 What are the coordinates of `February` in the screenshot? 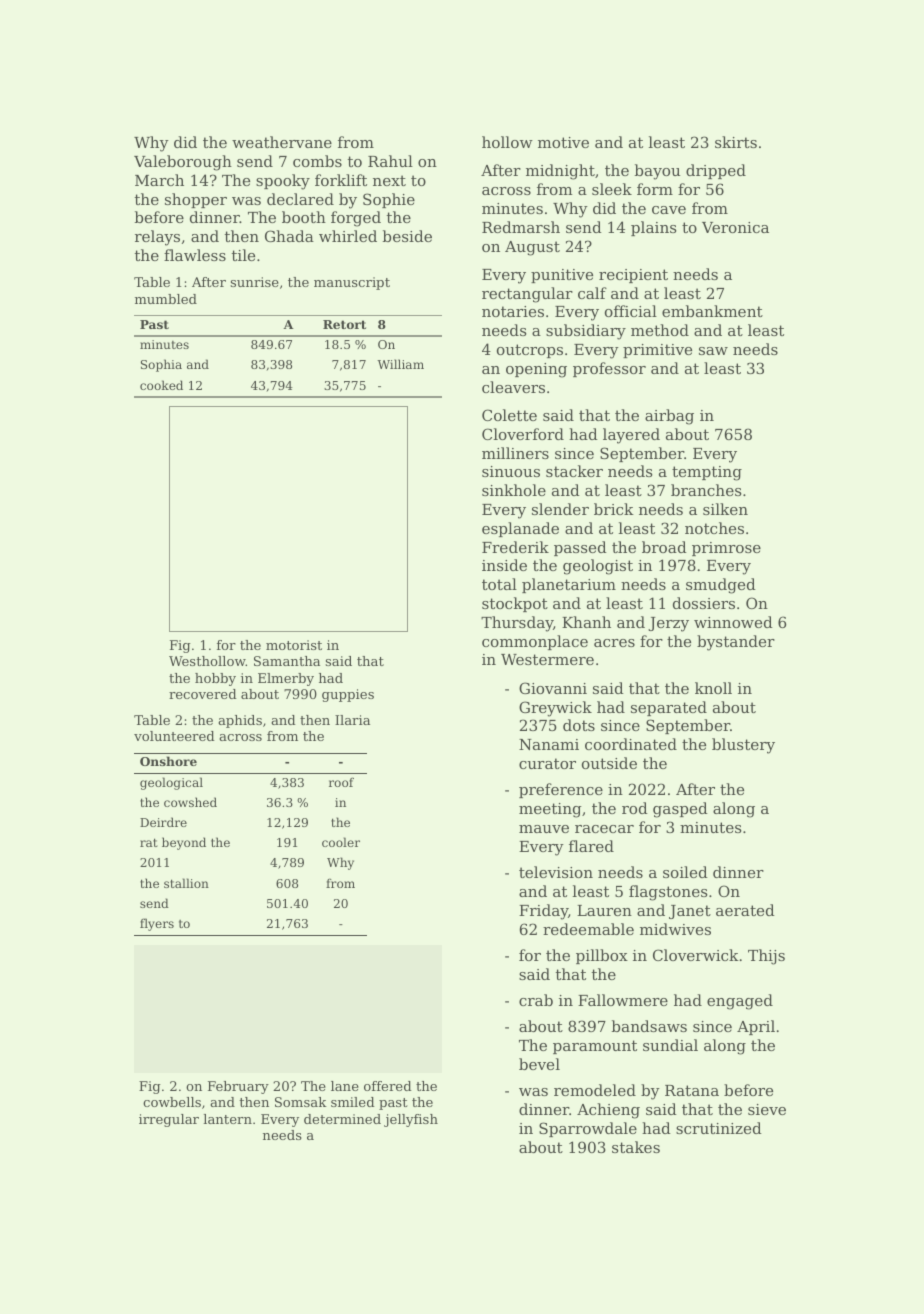 It's located at (238, 1087).
